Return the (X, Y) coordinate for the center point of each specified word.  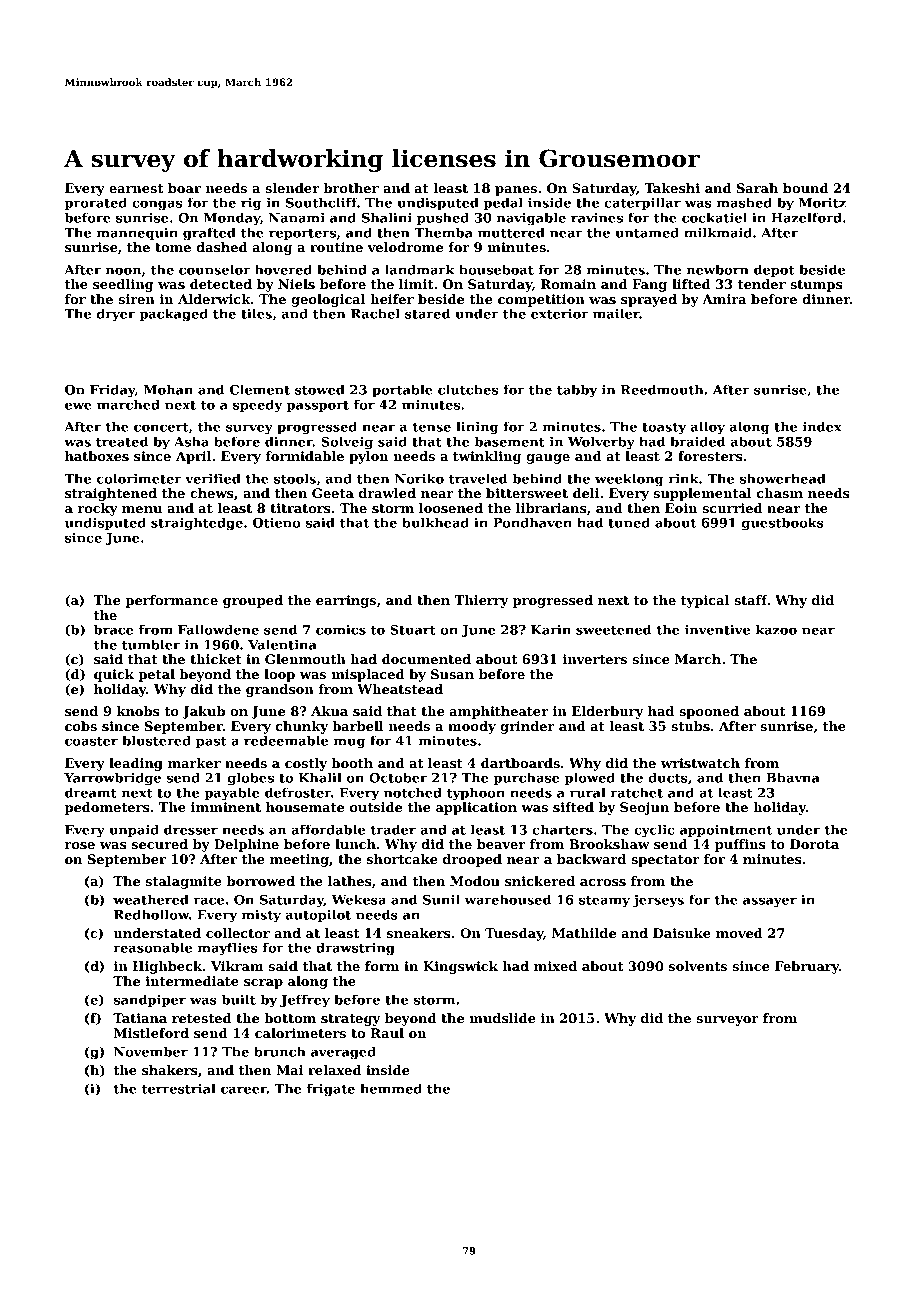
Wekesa (359, 899)
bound (805, 188)
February (807, 967)
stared (427, 313)
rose (80, 845)
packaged (173, 315)
